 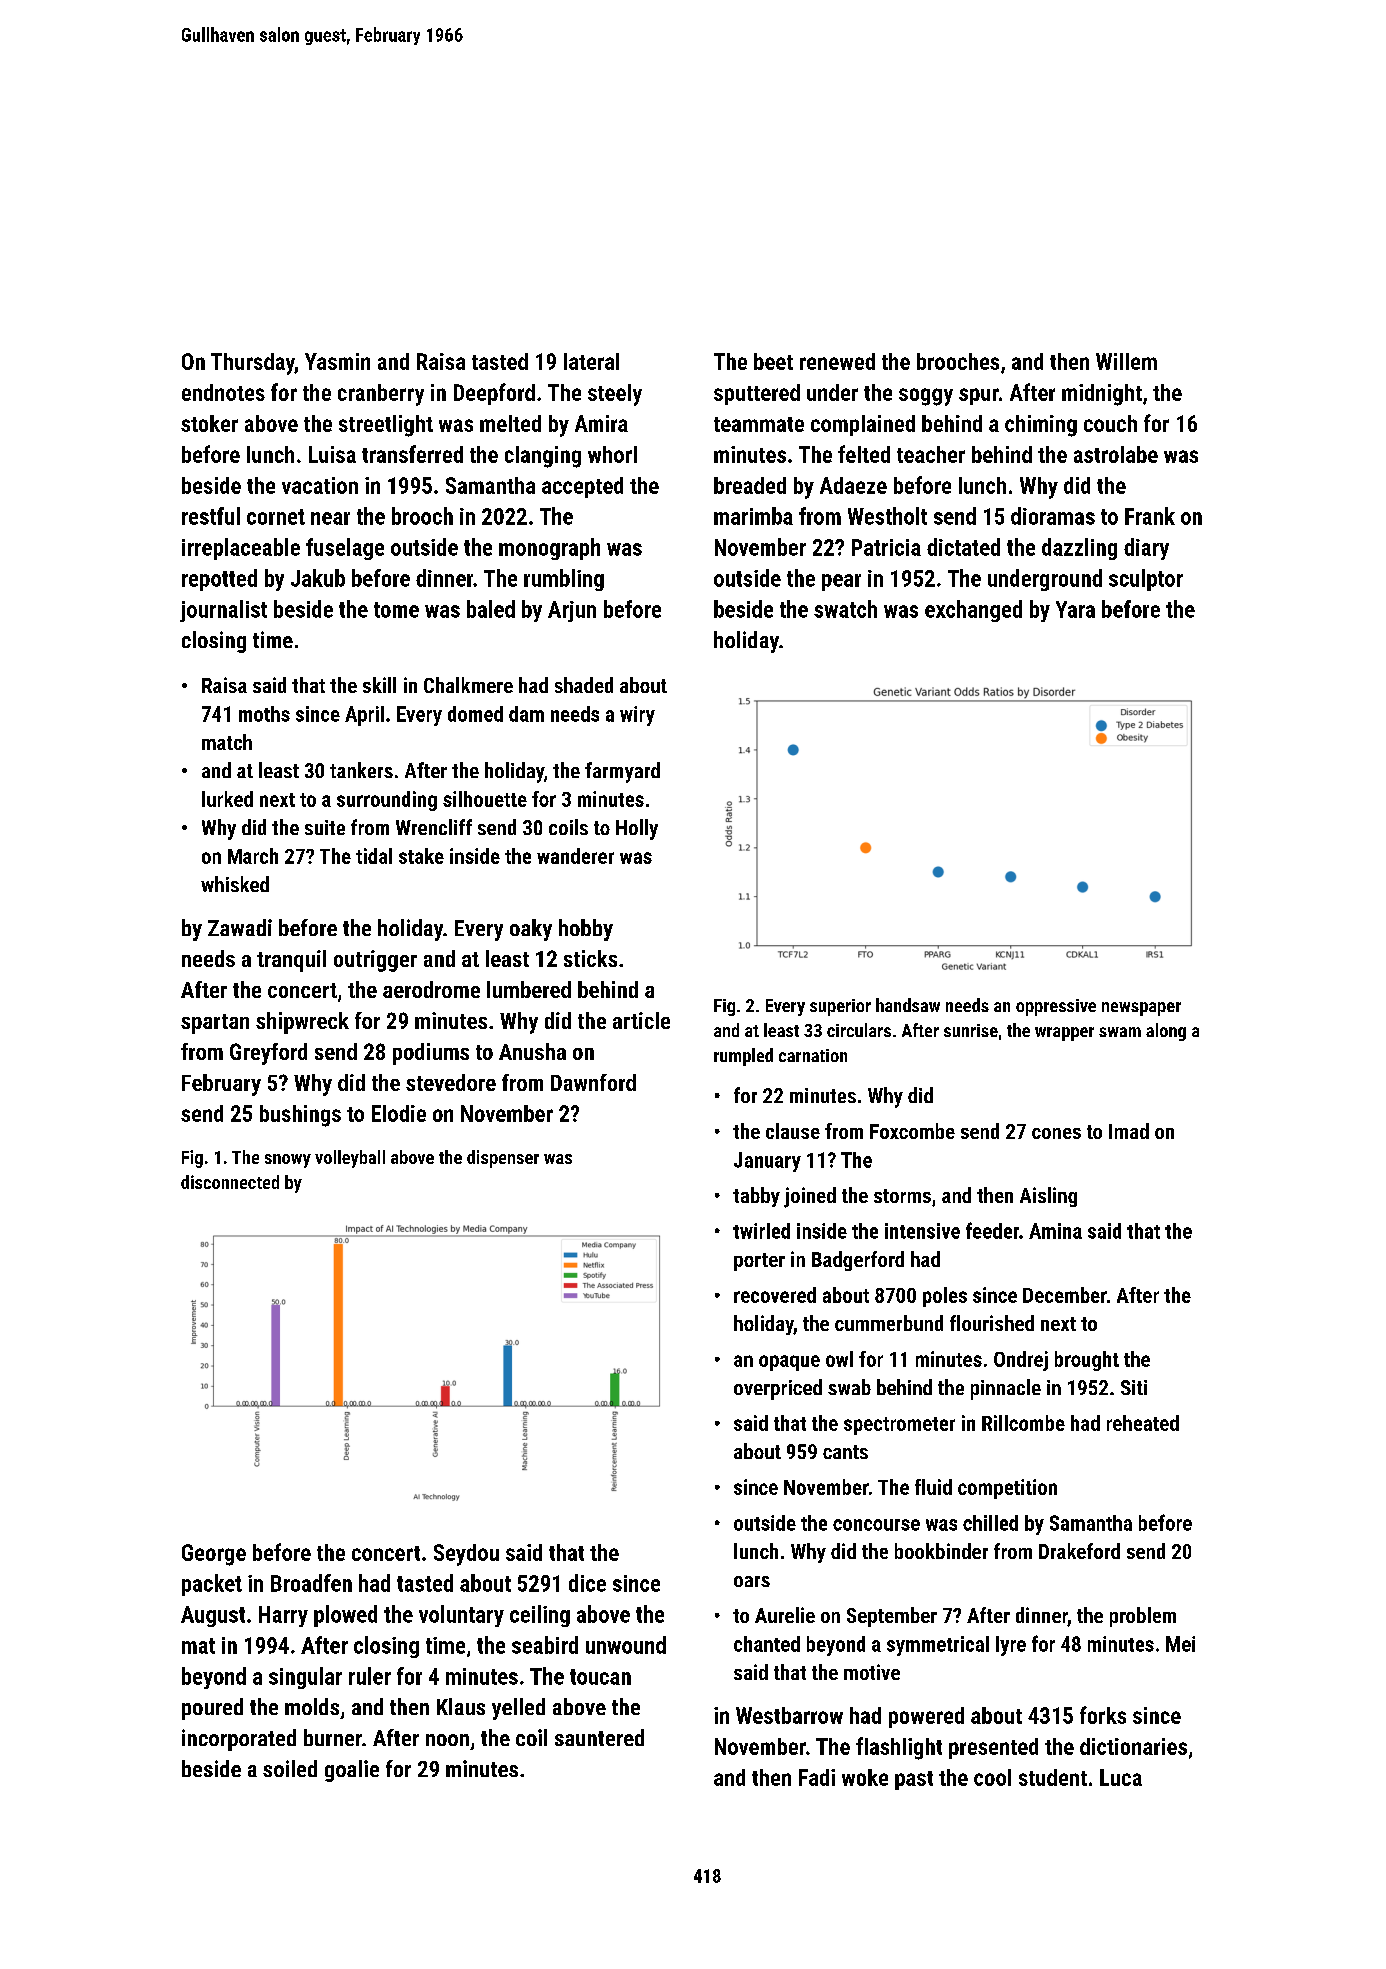 What do you see at coordinates (1079, 1551) in the screenshot?
I see `Drakeford` at bounding box center [1079, 1551].
